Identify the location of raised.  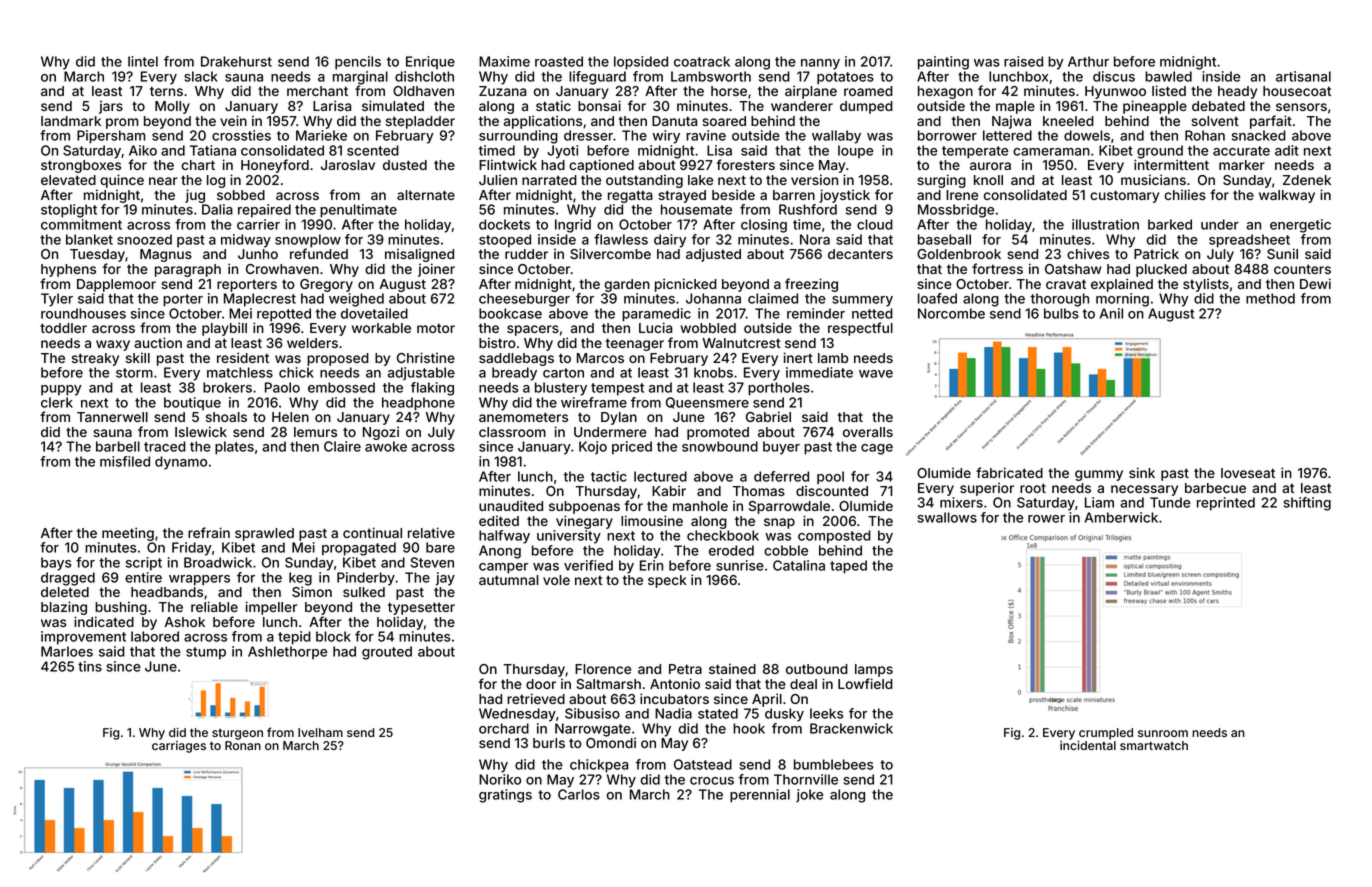
(1023, 61).
